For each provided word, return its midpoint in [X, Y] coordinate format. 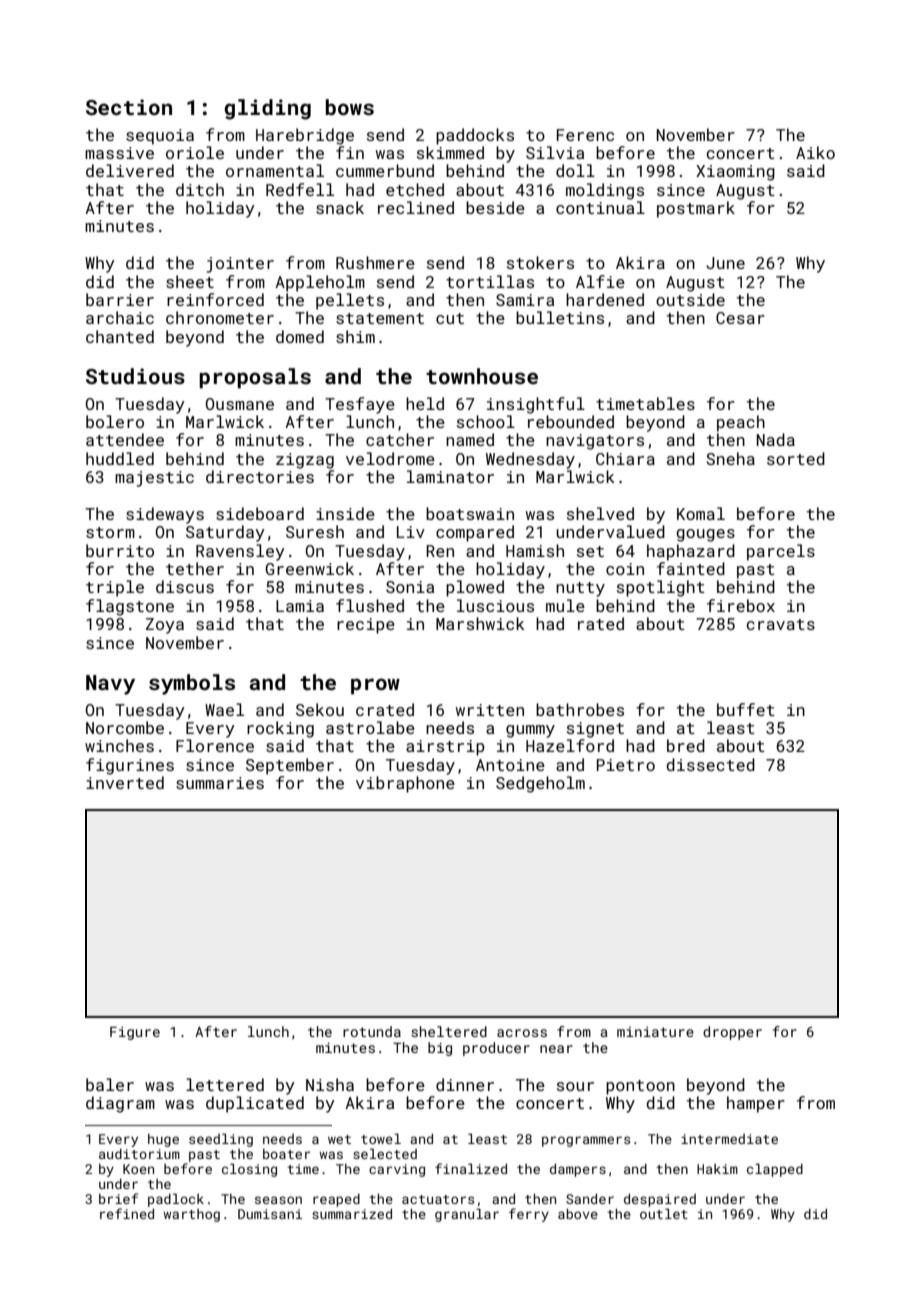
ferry [529, 1215]
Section [129, 107]
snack [340, 207]
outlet [664, 1213]
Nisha [330, 1084]
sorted [796, 458]
